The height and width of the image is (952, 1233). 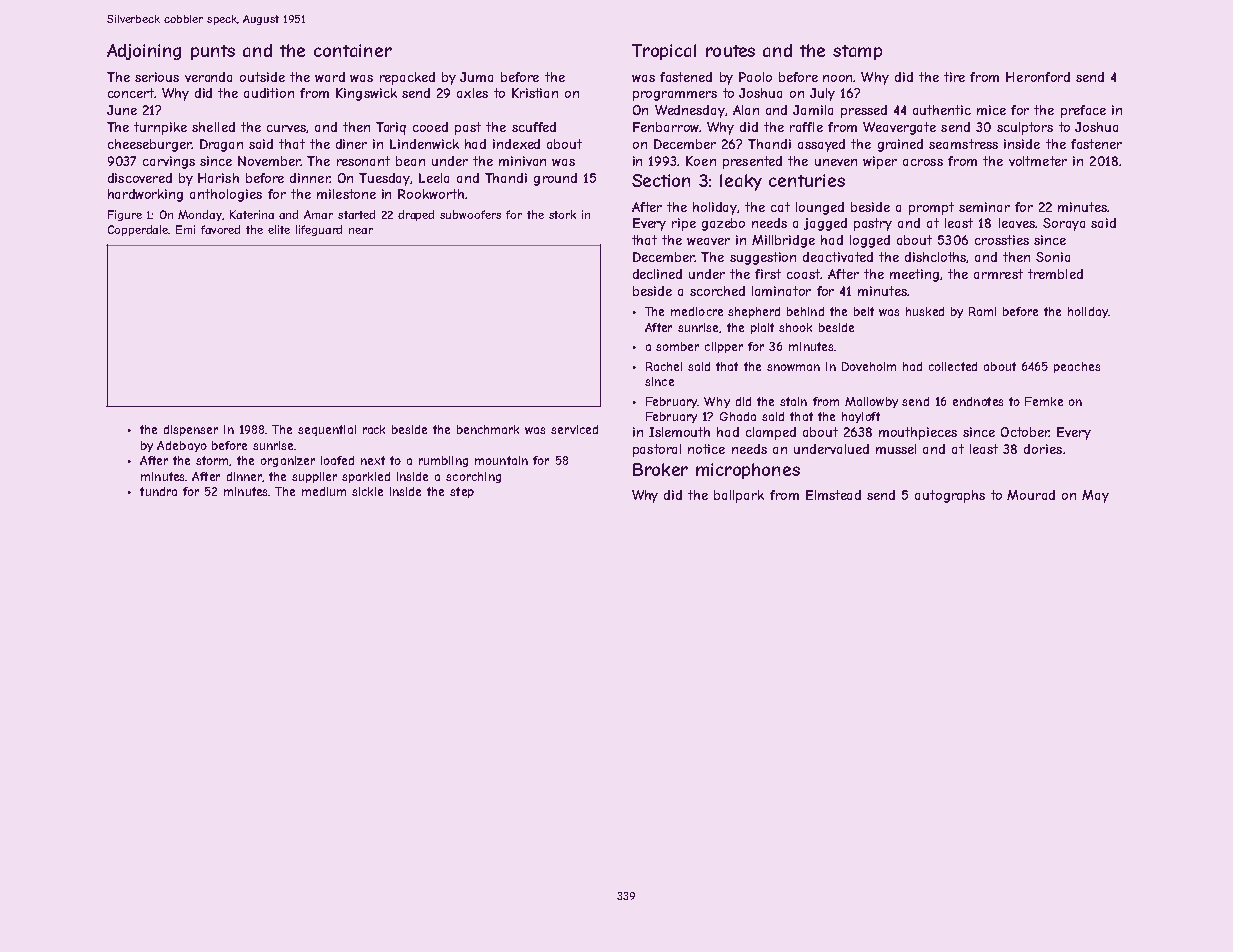 I want to click on hardworking, so click(x=145, y=195).
